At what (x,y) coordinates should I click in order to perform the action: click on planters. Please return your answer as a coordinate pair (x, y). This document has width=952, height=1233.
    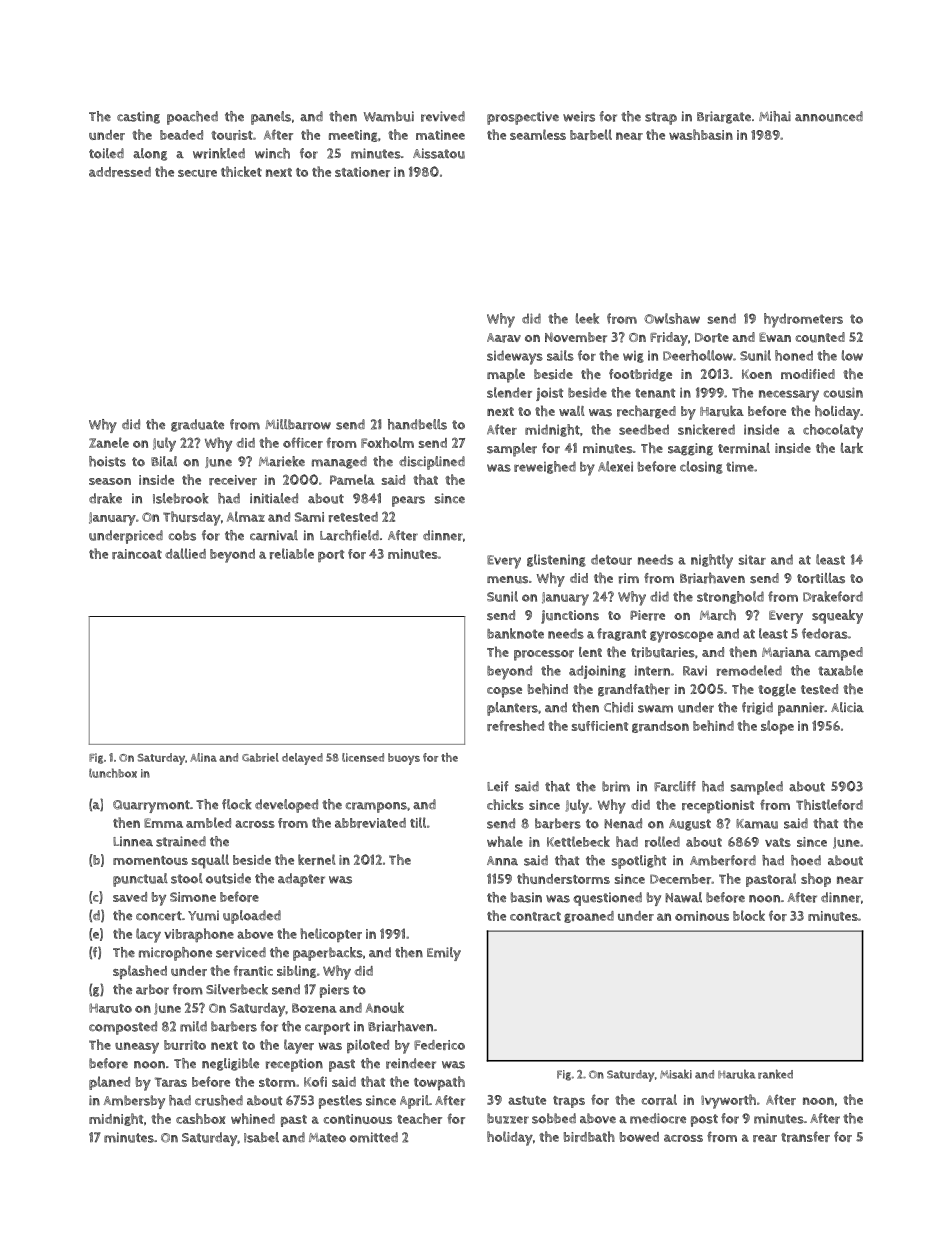
    Looking at the image, I should click on (512, 709).
